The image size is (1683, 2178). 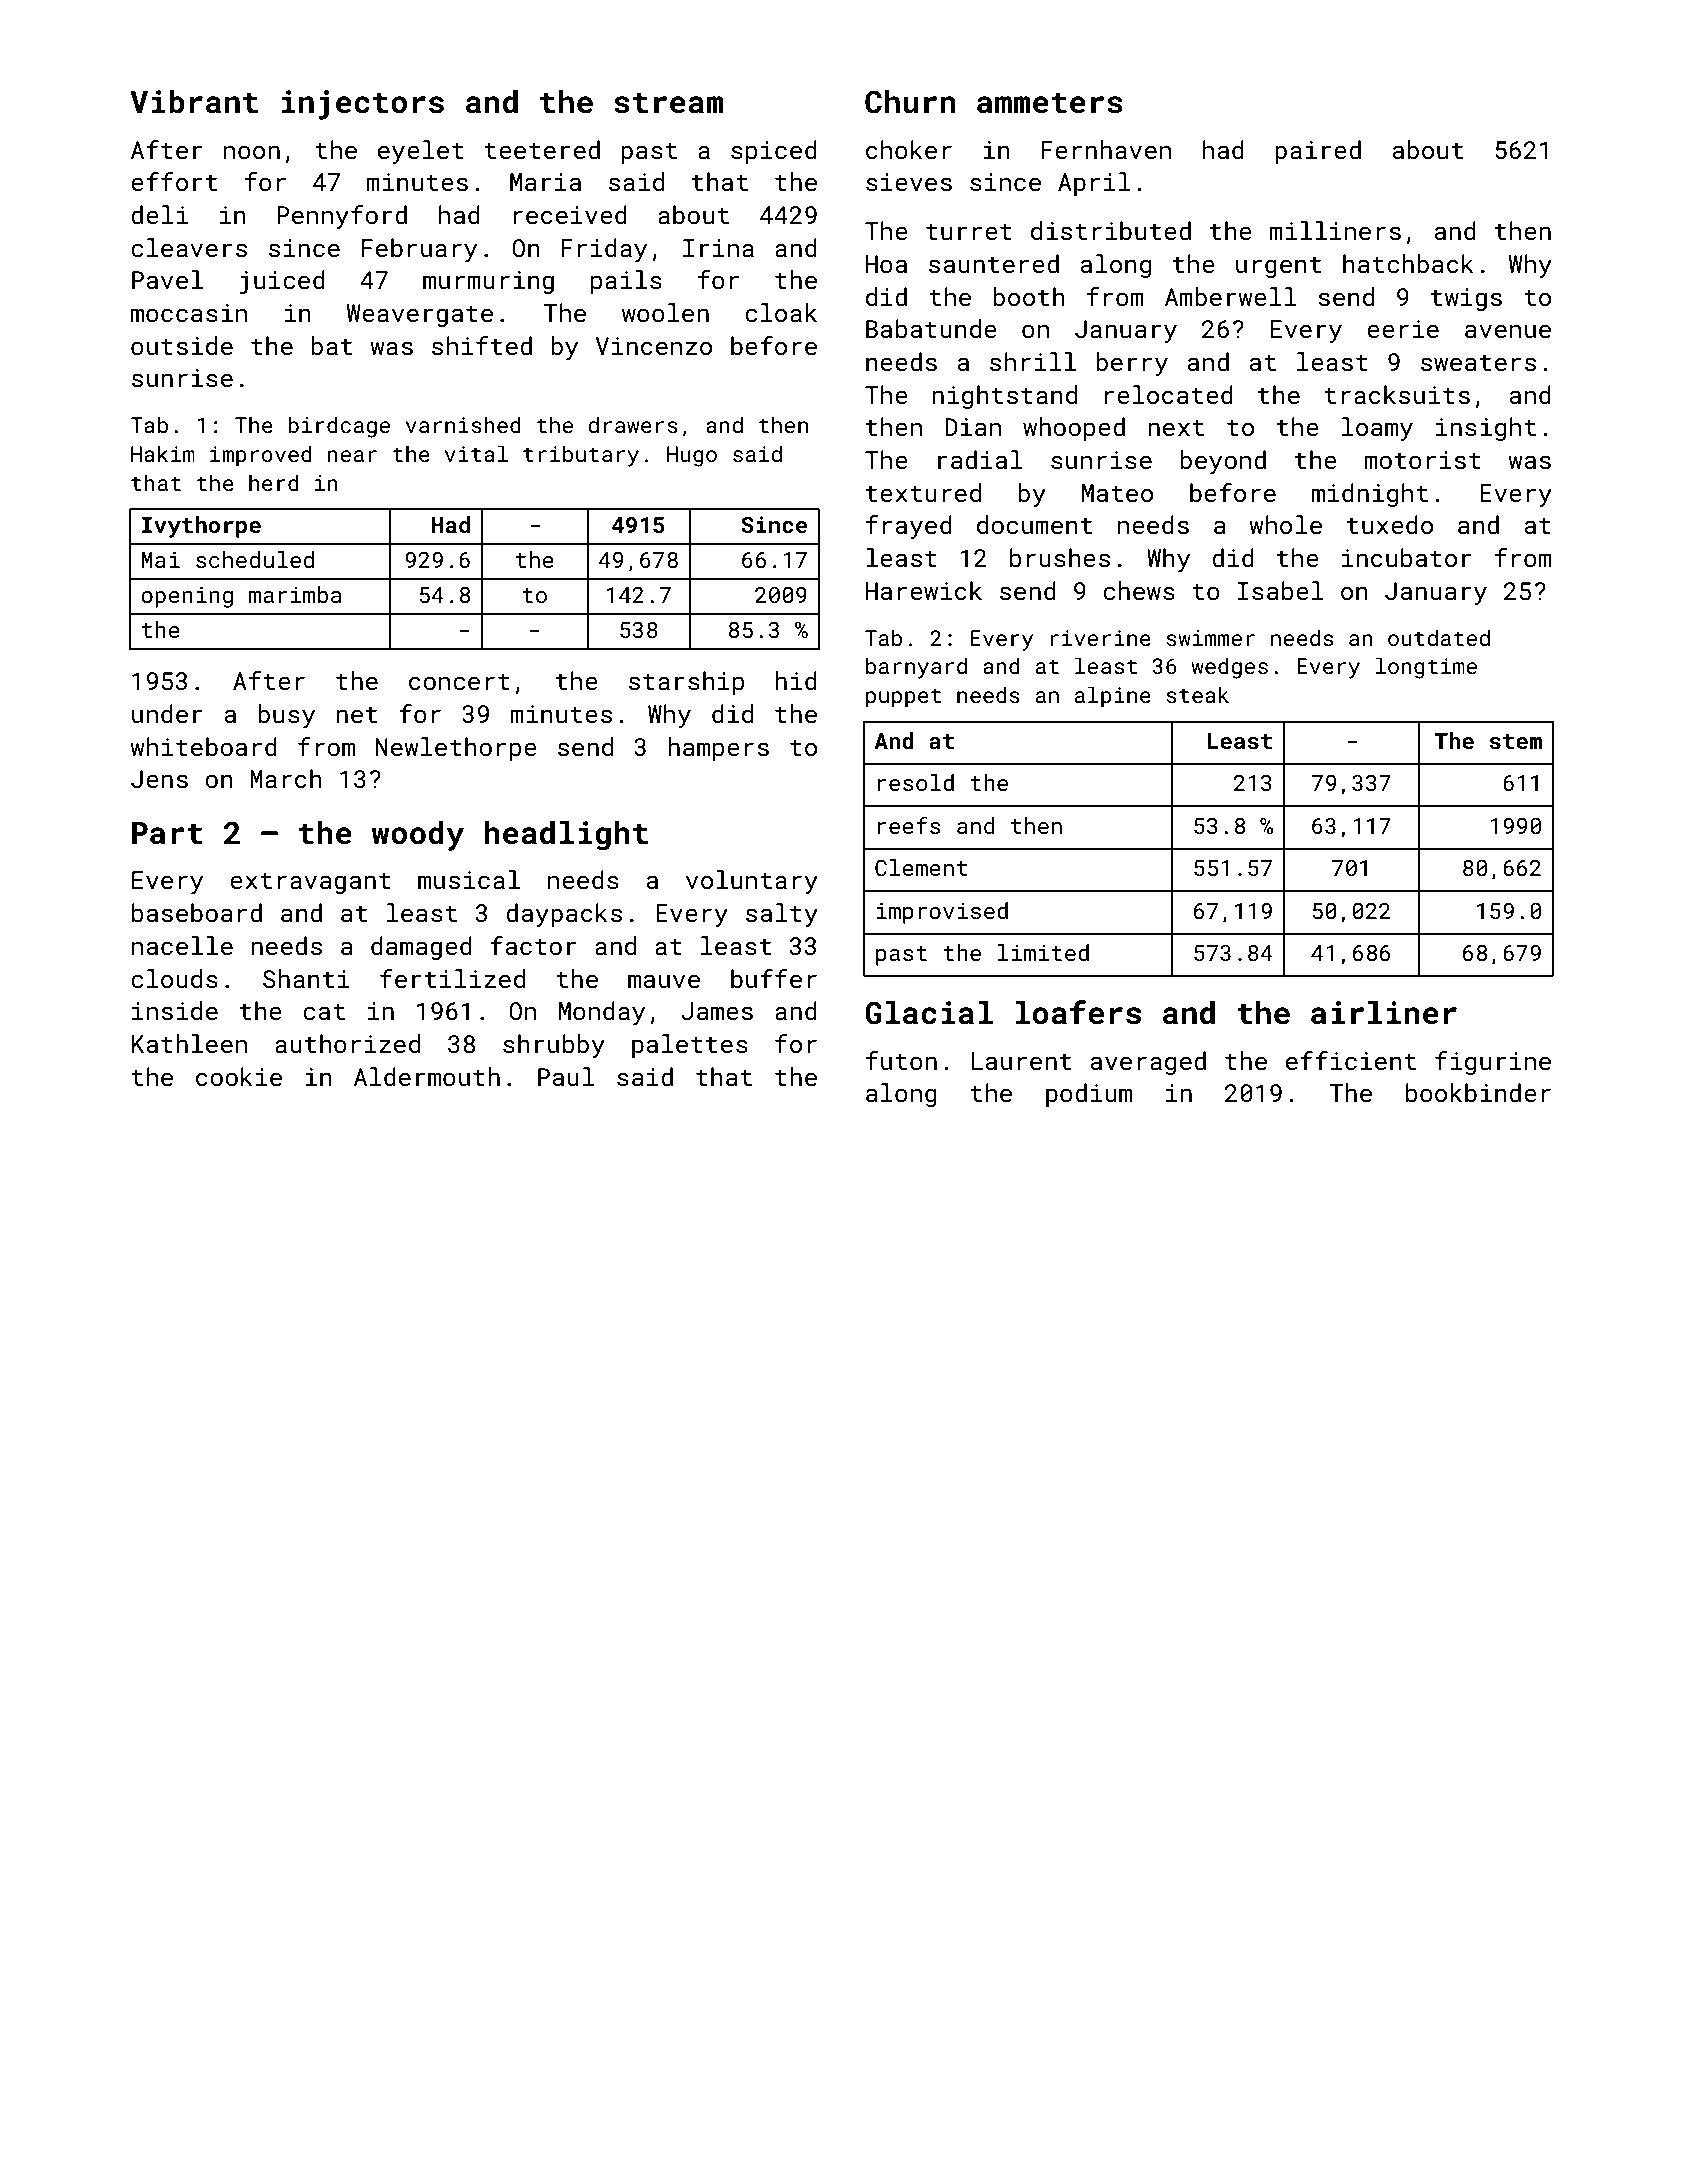 What do you see at coordinates (566, 836) in the screenshot?
I see `headlight` at bounding box center [566, 836].
